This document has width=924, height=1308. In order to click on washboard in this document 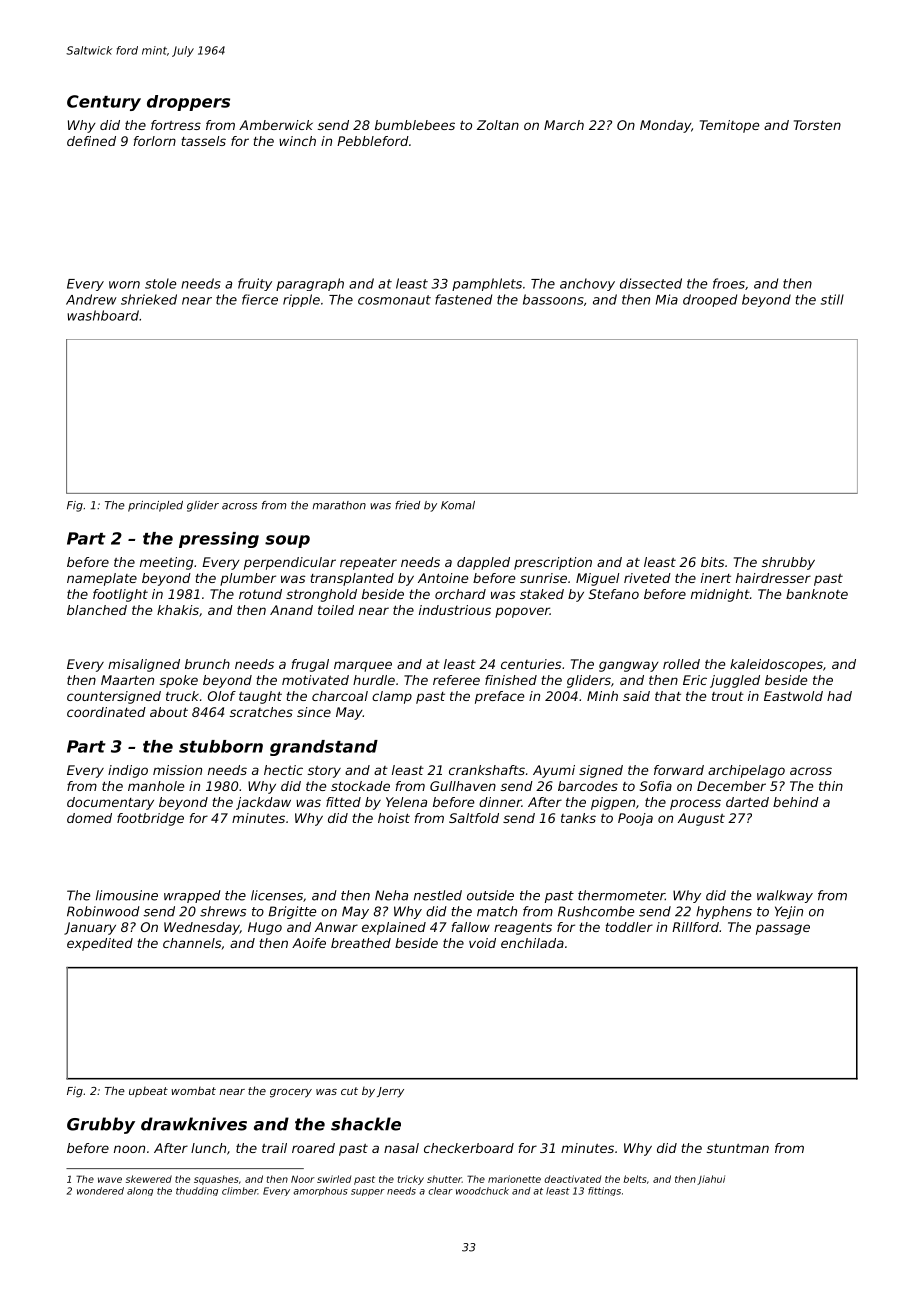, I will do `click(103, 315)`.
